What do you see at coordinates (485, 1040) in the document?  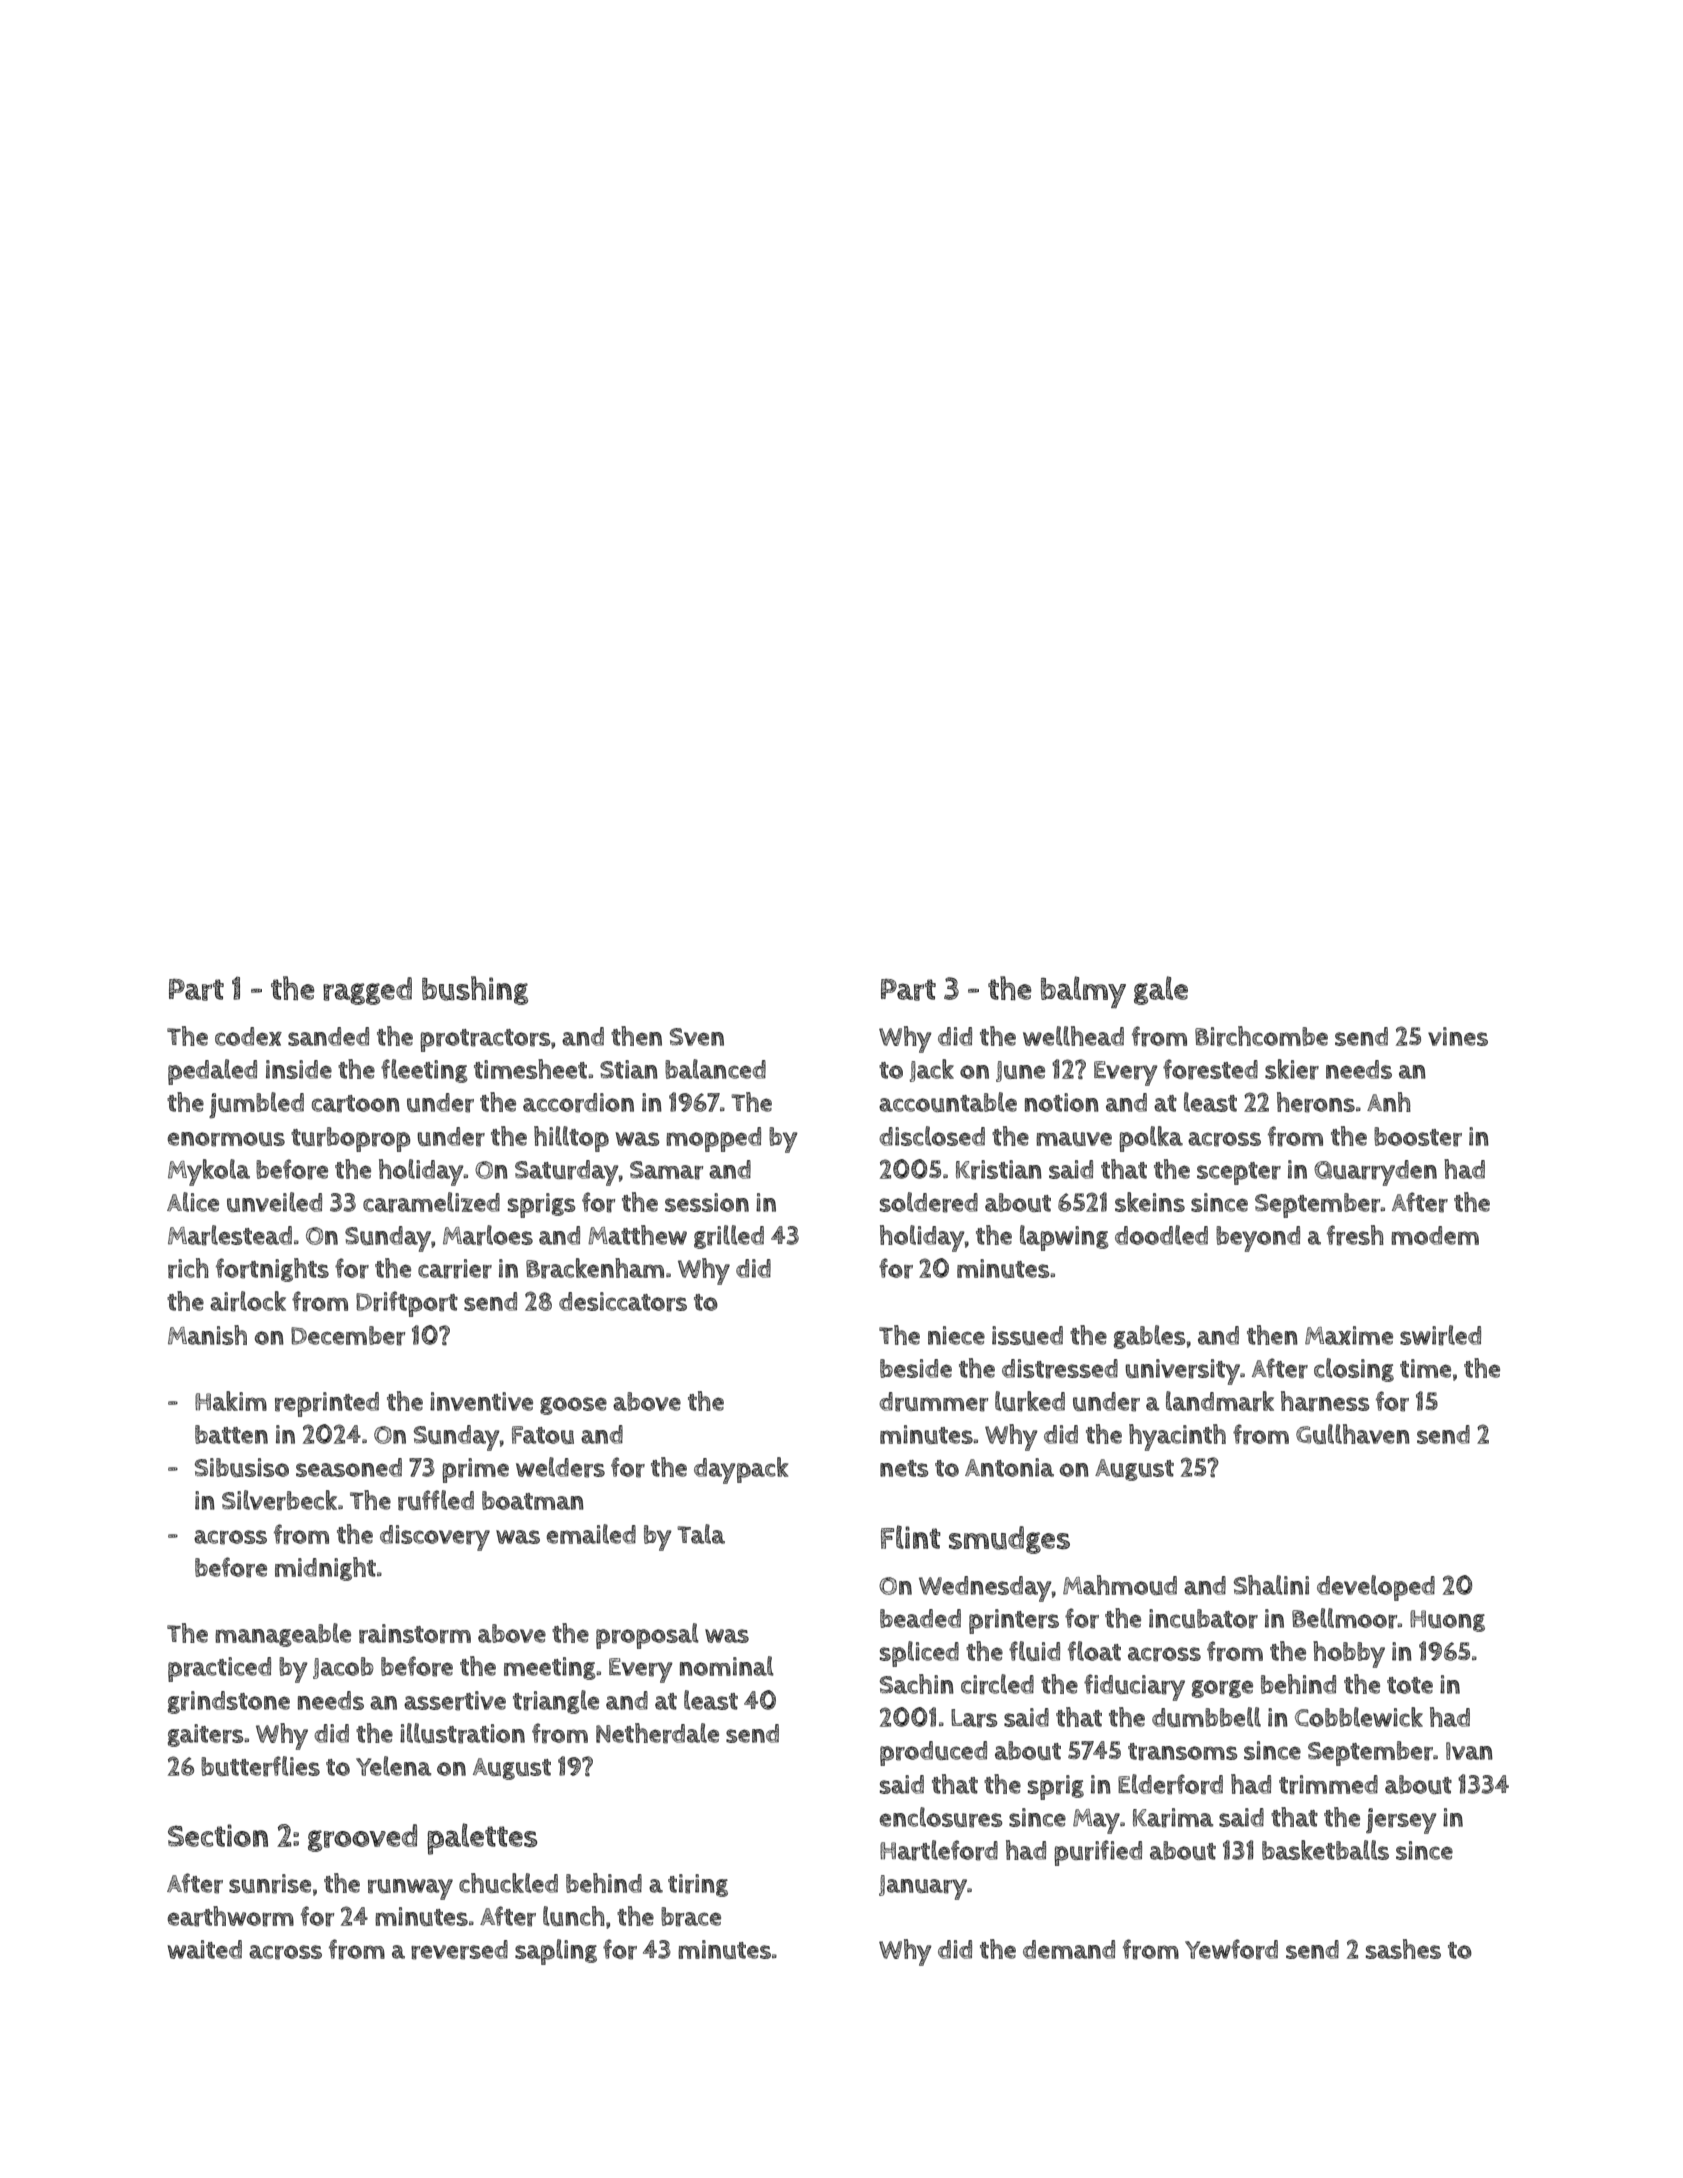 I see `protractors` at bounding box center [485, 1040].
